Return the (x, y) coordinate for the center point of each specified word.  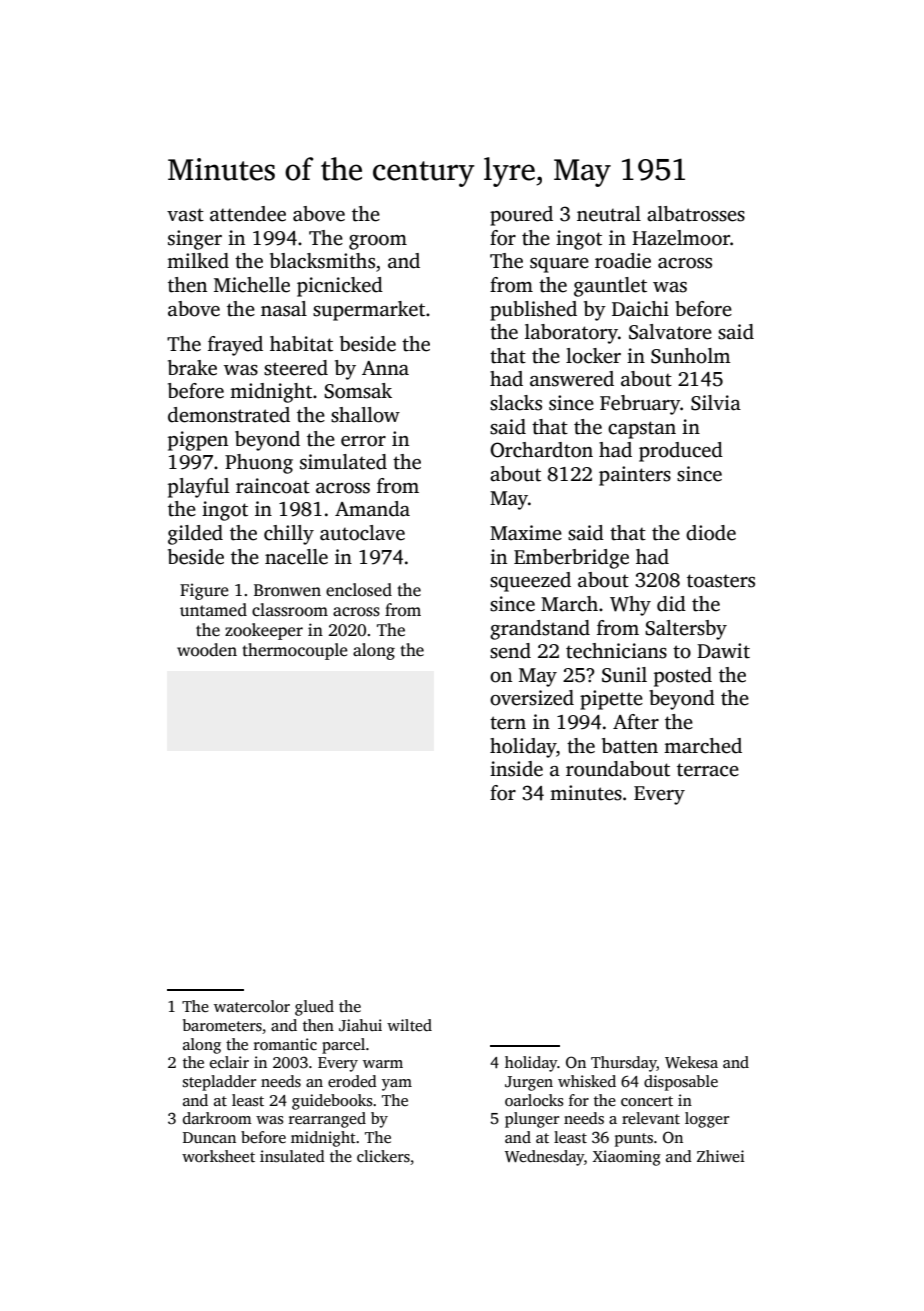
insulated (292, 1156)
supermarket (369, 311)
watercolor (252, 1006)
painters (635, 476)
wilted (409, 1025)
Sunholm (691, 356)
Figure (204, 591)
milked (198, 261)
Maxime (526, 533)
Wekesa (691, 1062)
